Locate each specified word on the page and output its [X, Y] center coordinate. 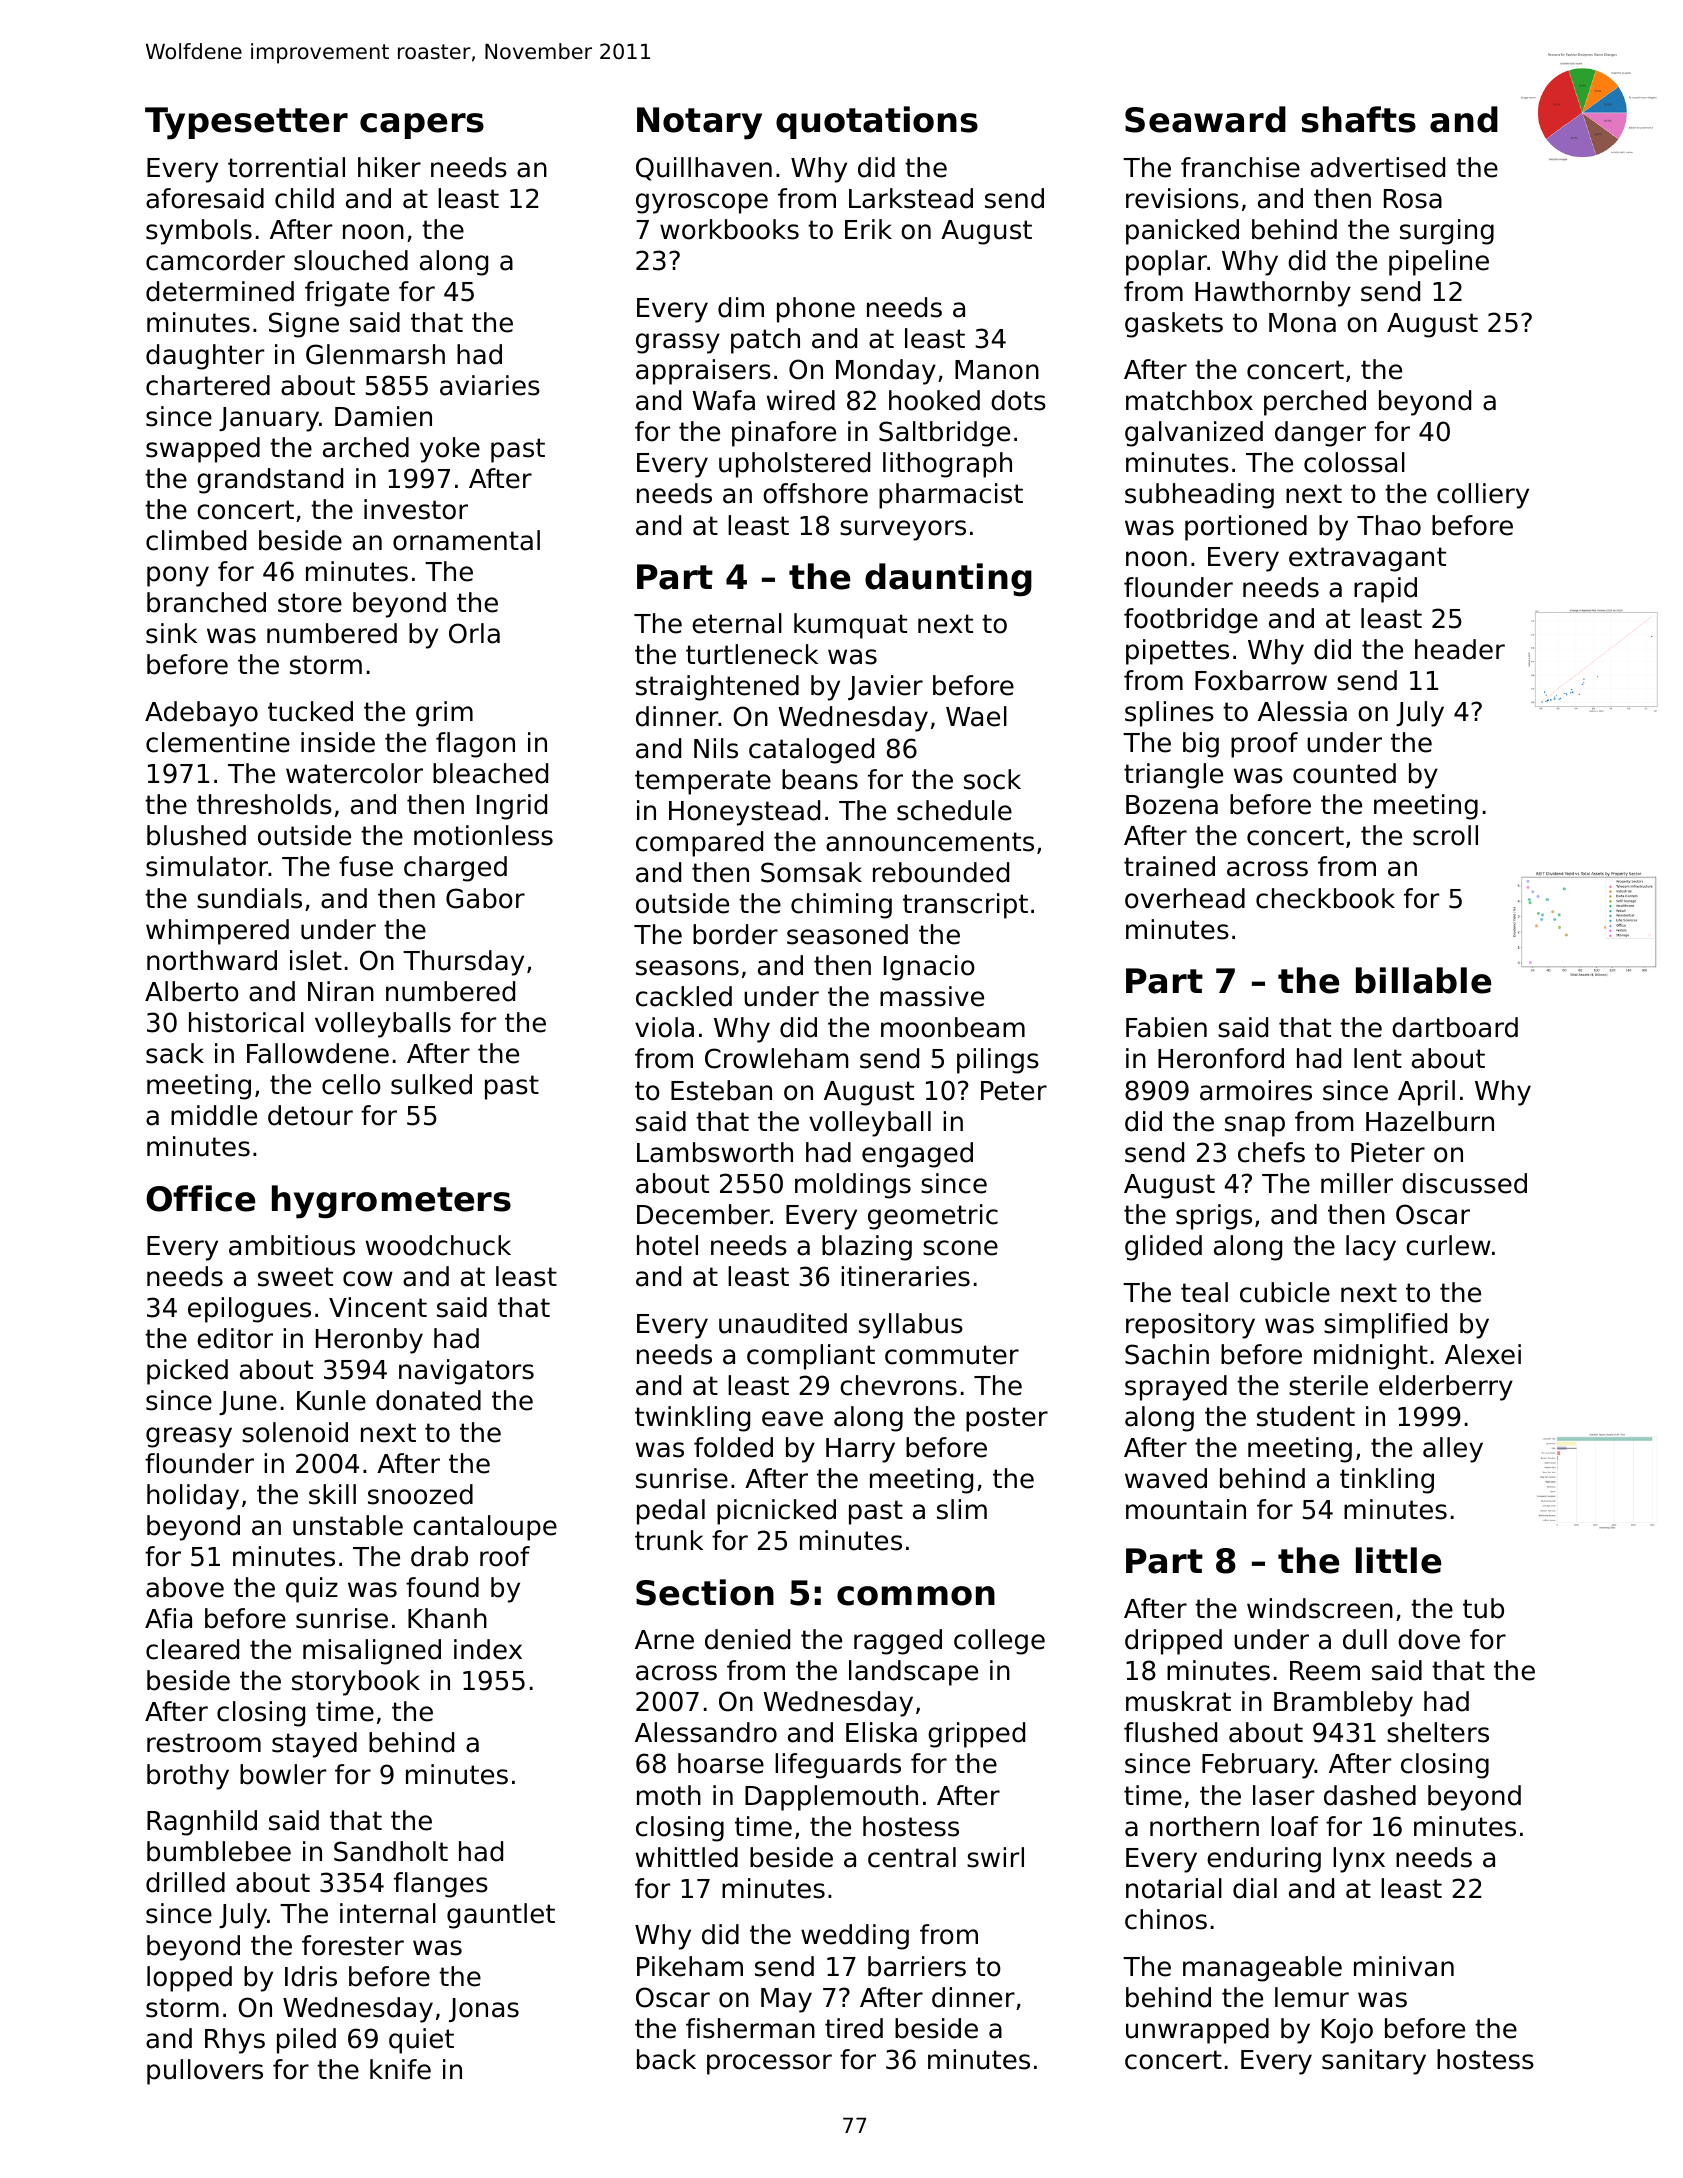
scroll [1445, 835]
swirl [995, 1857]
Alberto [192, 991]
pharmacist [951, 496]
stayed [314, 1745]
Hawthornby [1273, 294]
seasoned [847, 934]
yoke [450, 450]
